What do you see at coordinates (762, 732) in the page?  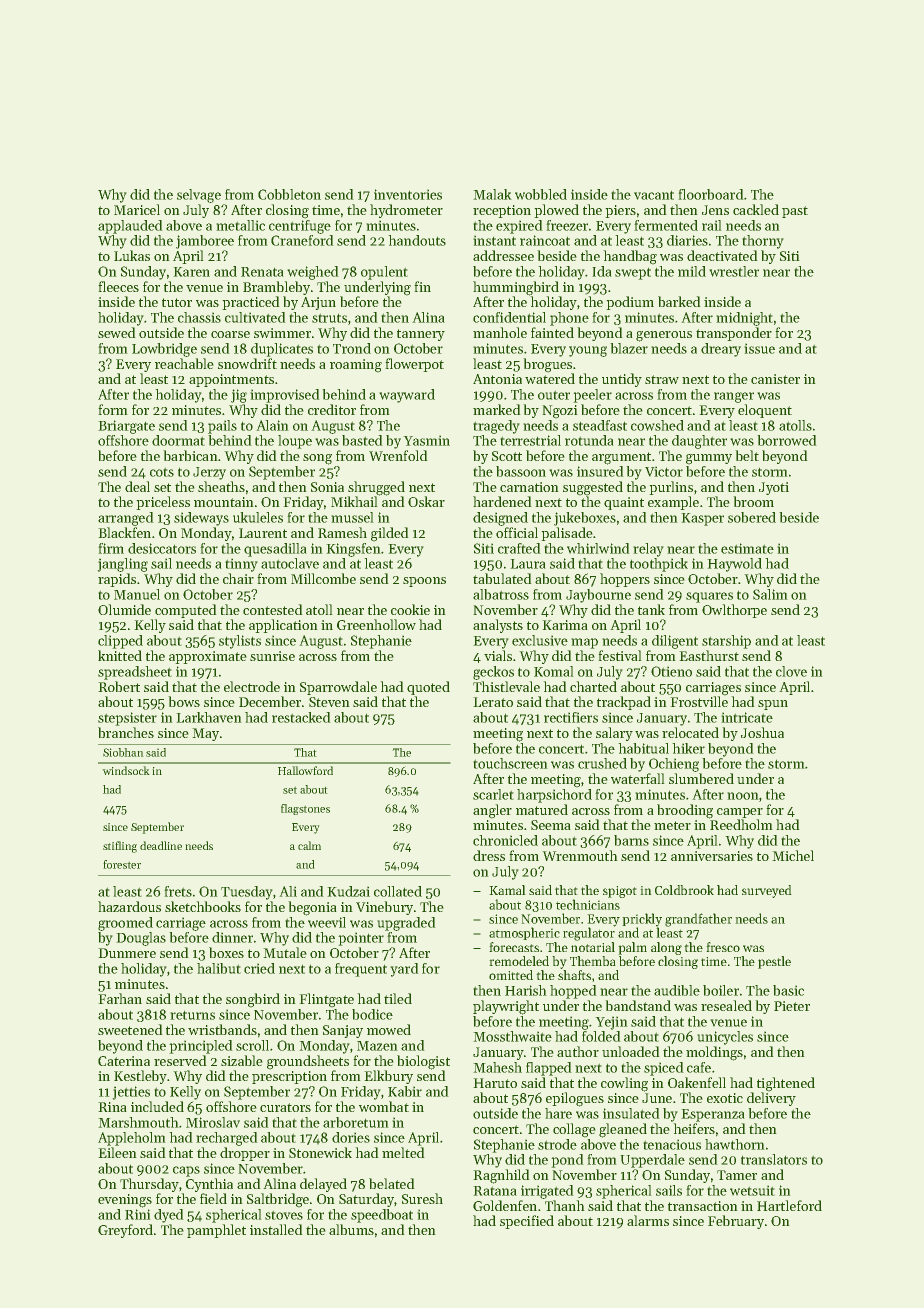 I see `Joshua` at bounding box center [762, 732].
